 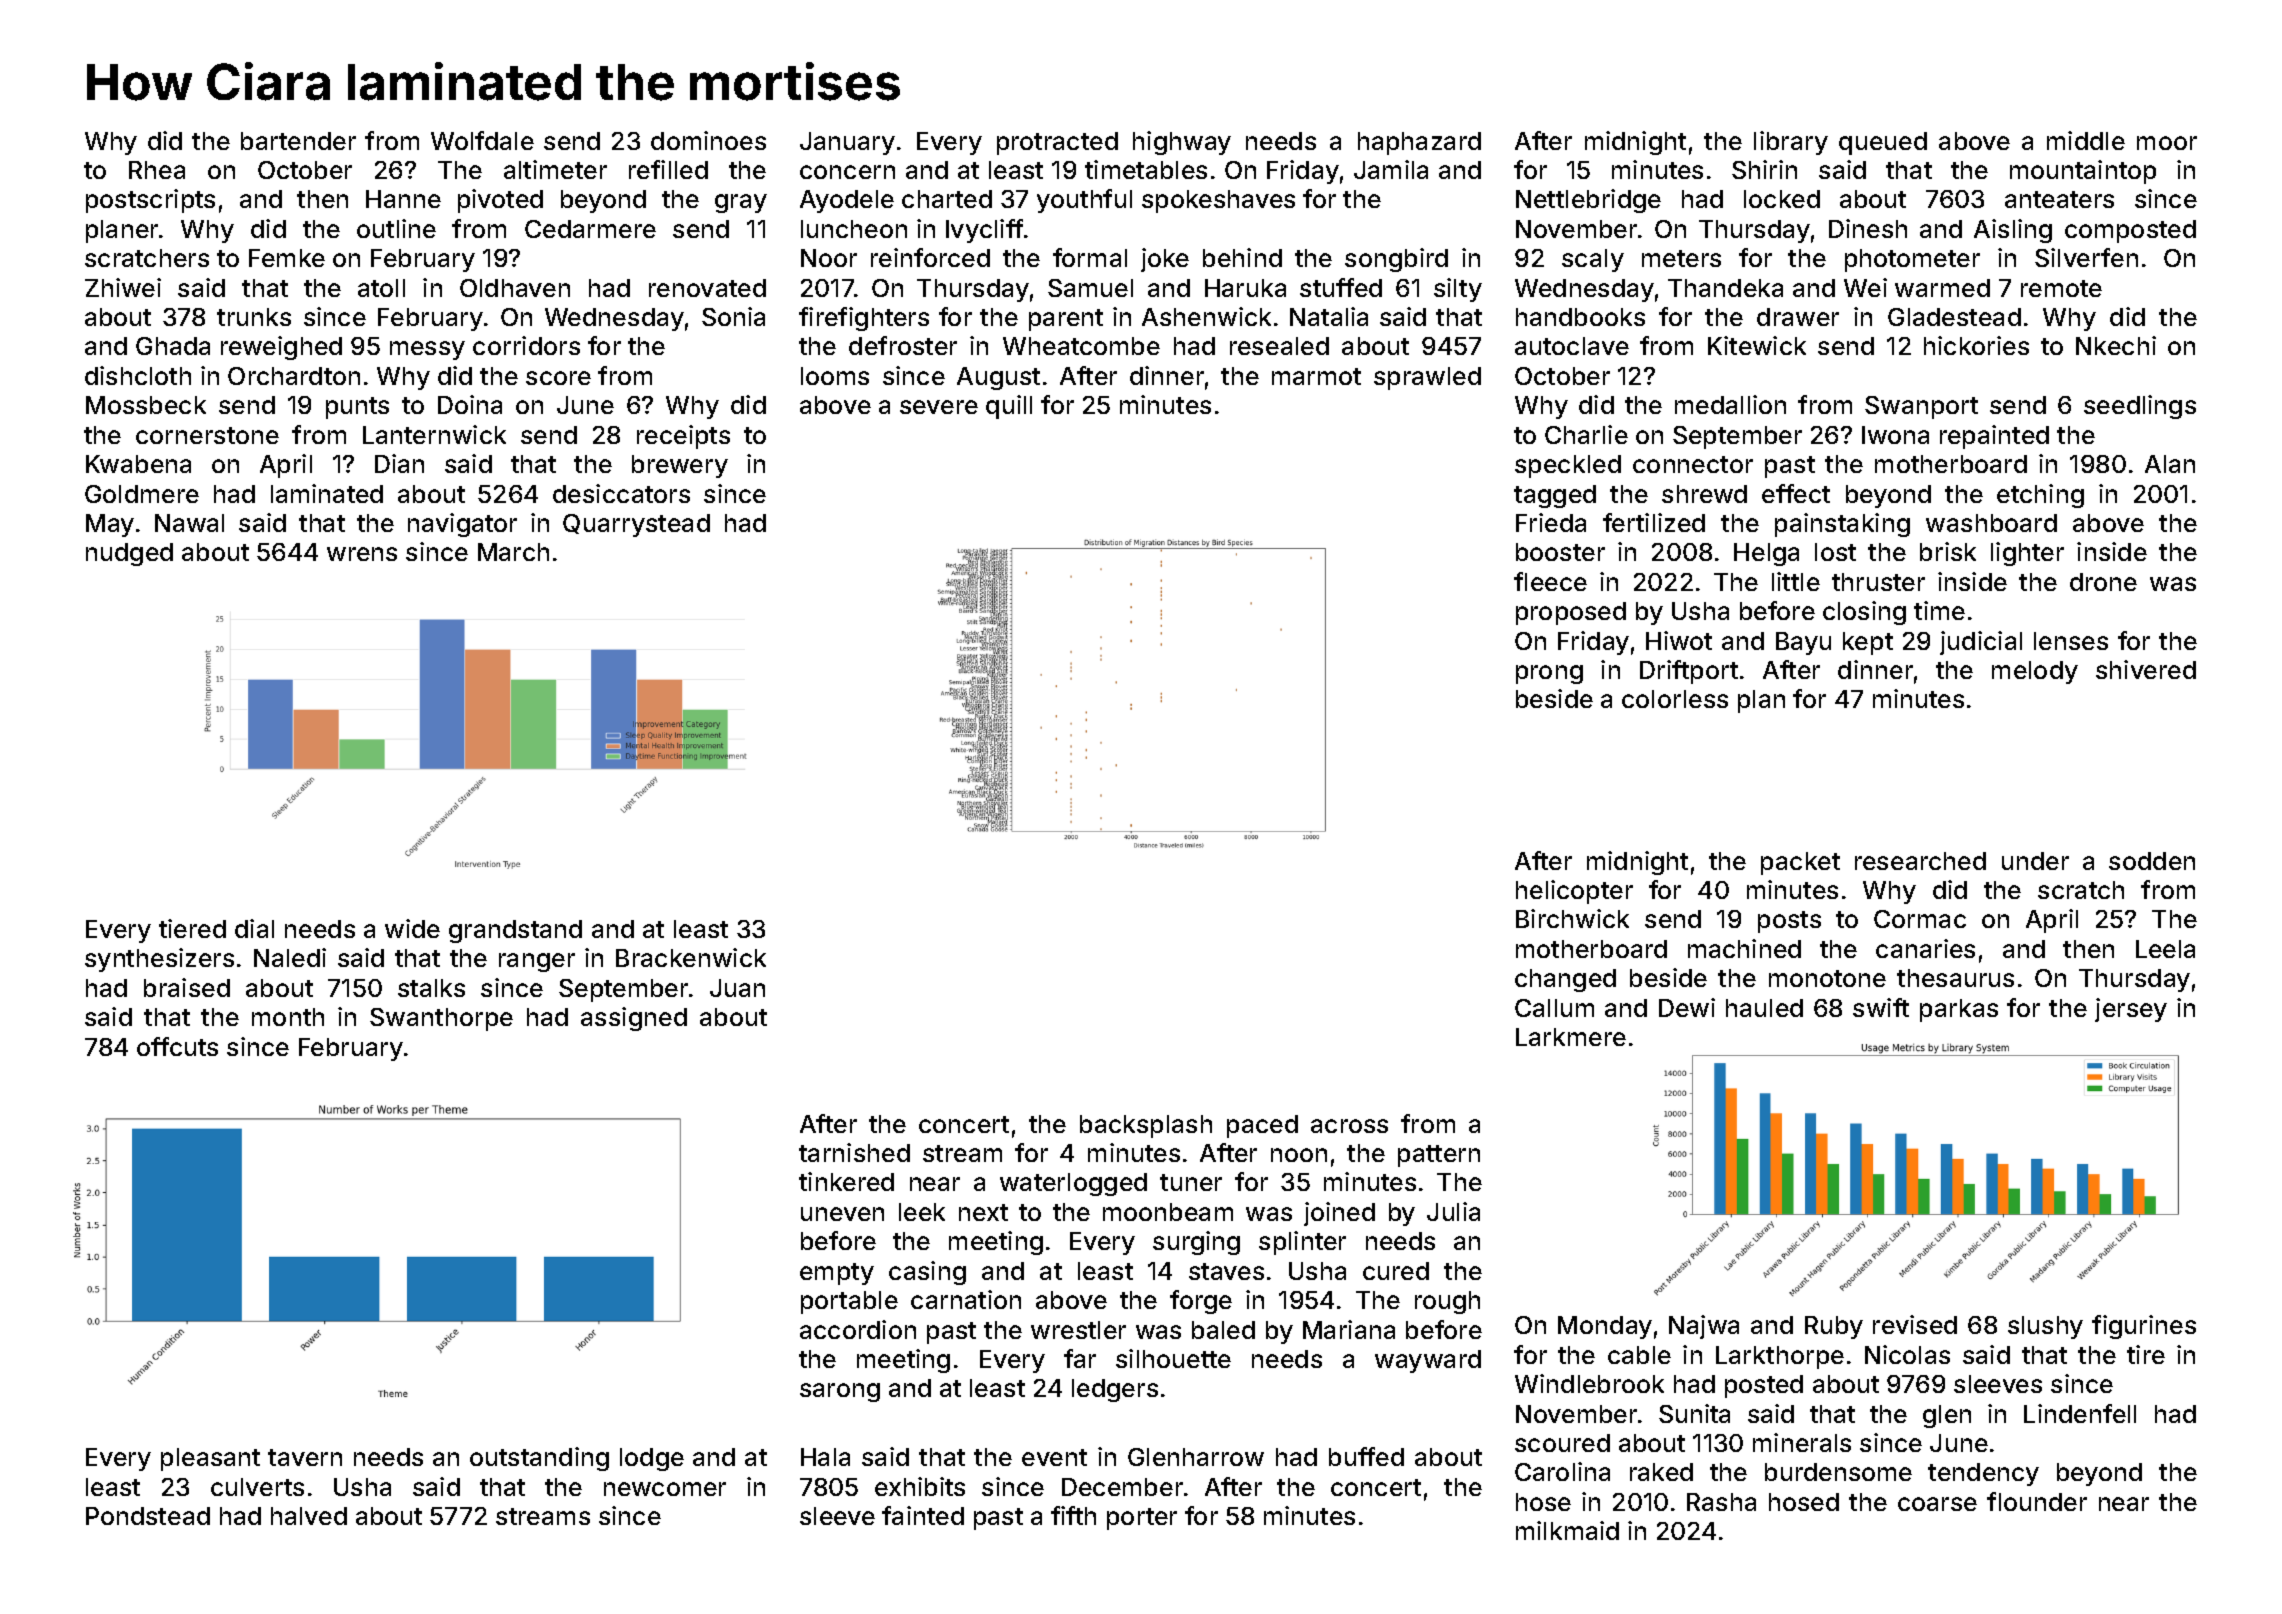 What do you see at coordinates (1567, 1530) in the page?
I see `milkmaid` at bounding box center [1567, 1530].
